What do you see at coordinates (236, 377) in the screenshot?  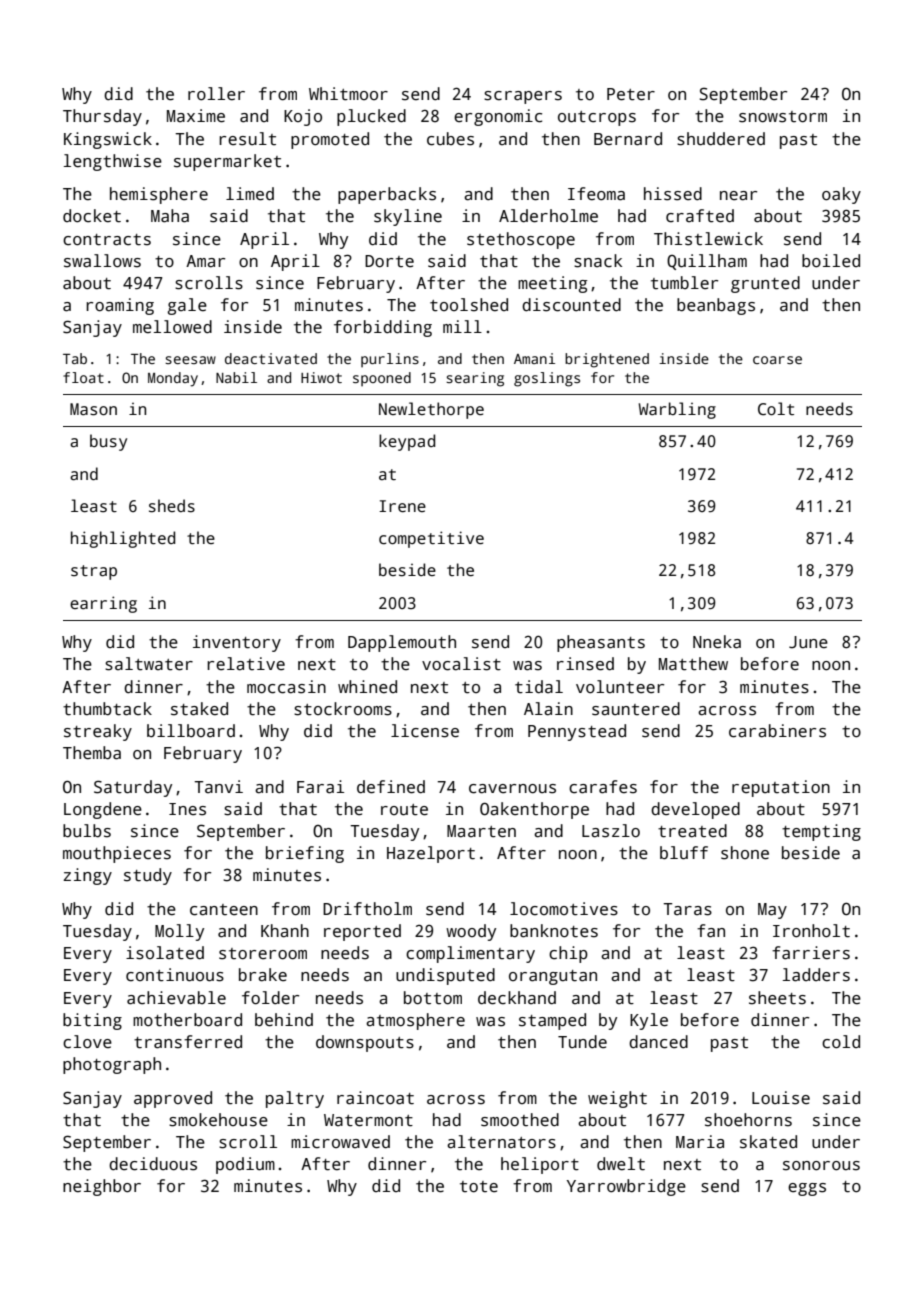 I see `Nabil` at bounding box center [236, 377].
